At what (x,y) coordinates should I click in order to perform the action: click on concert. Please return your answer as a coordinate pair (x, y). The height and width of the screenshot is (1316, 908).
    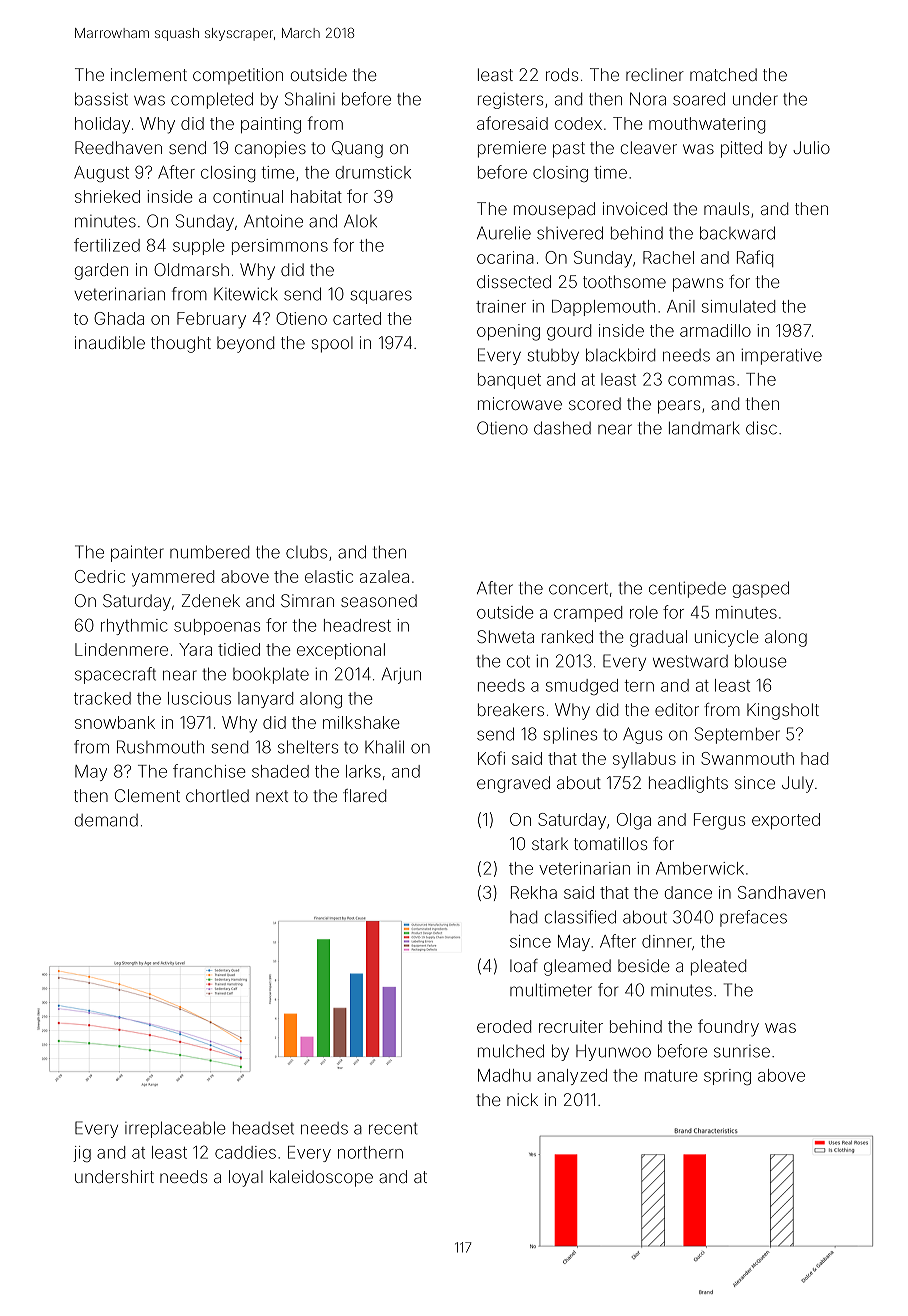
    Looking at the image, I should click on (578, 588).
